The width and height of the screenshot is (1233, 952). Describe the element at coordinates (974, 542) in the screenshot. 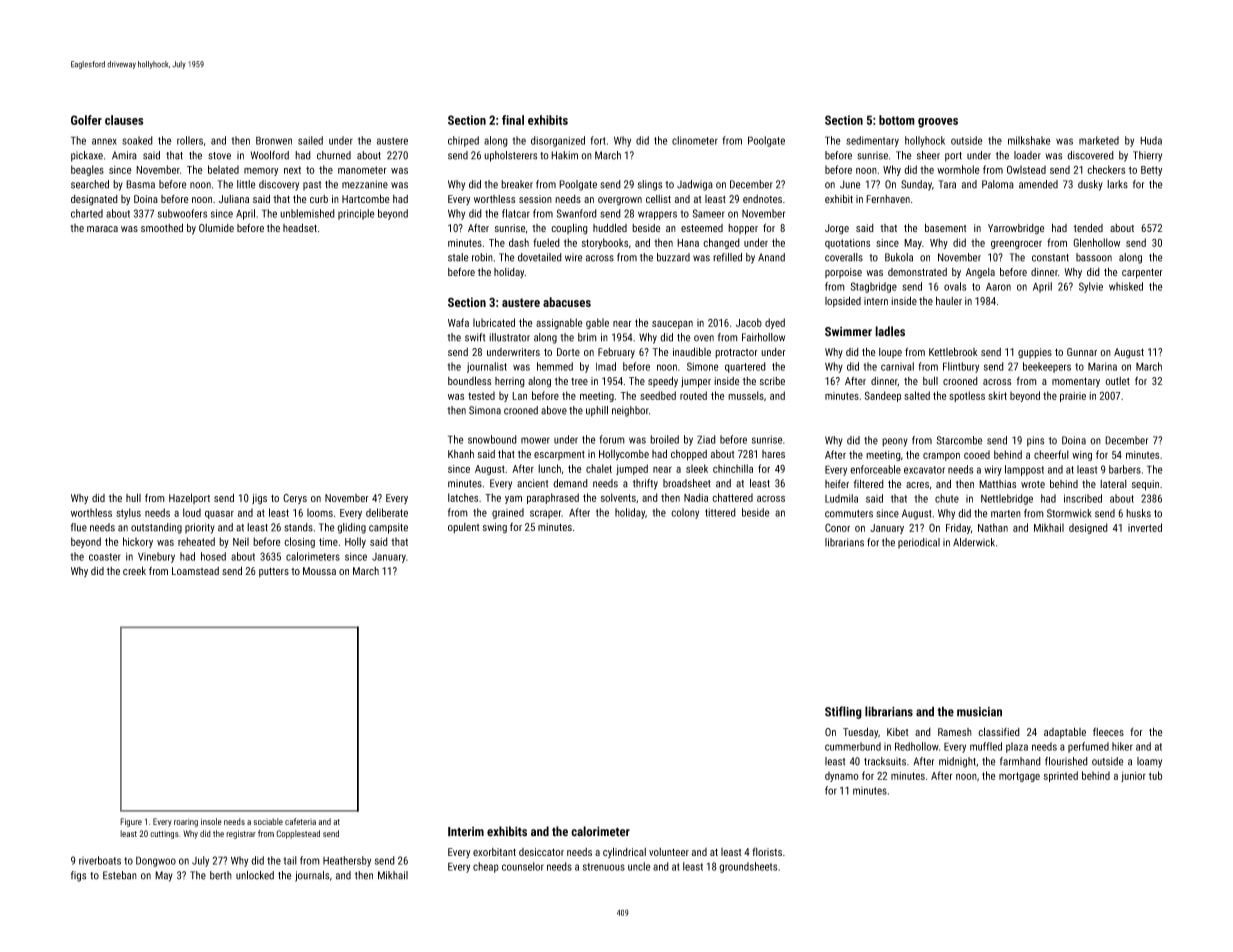

I see `Alderwick` at that location.
